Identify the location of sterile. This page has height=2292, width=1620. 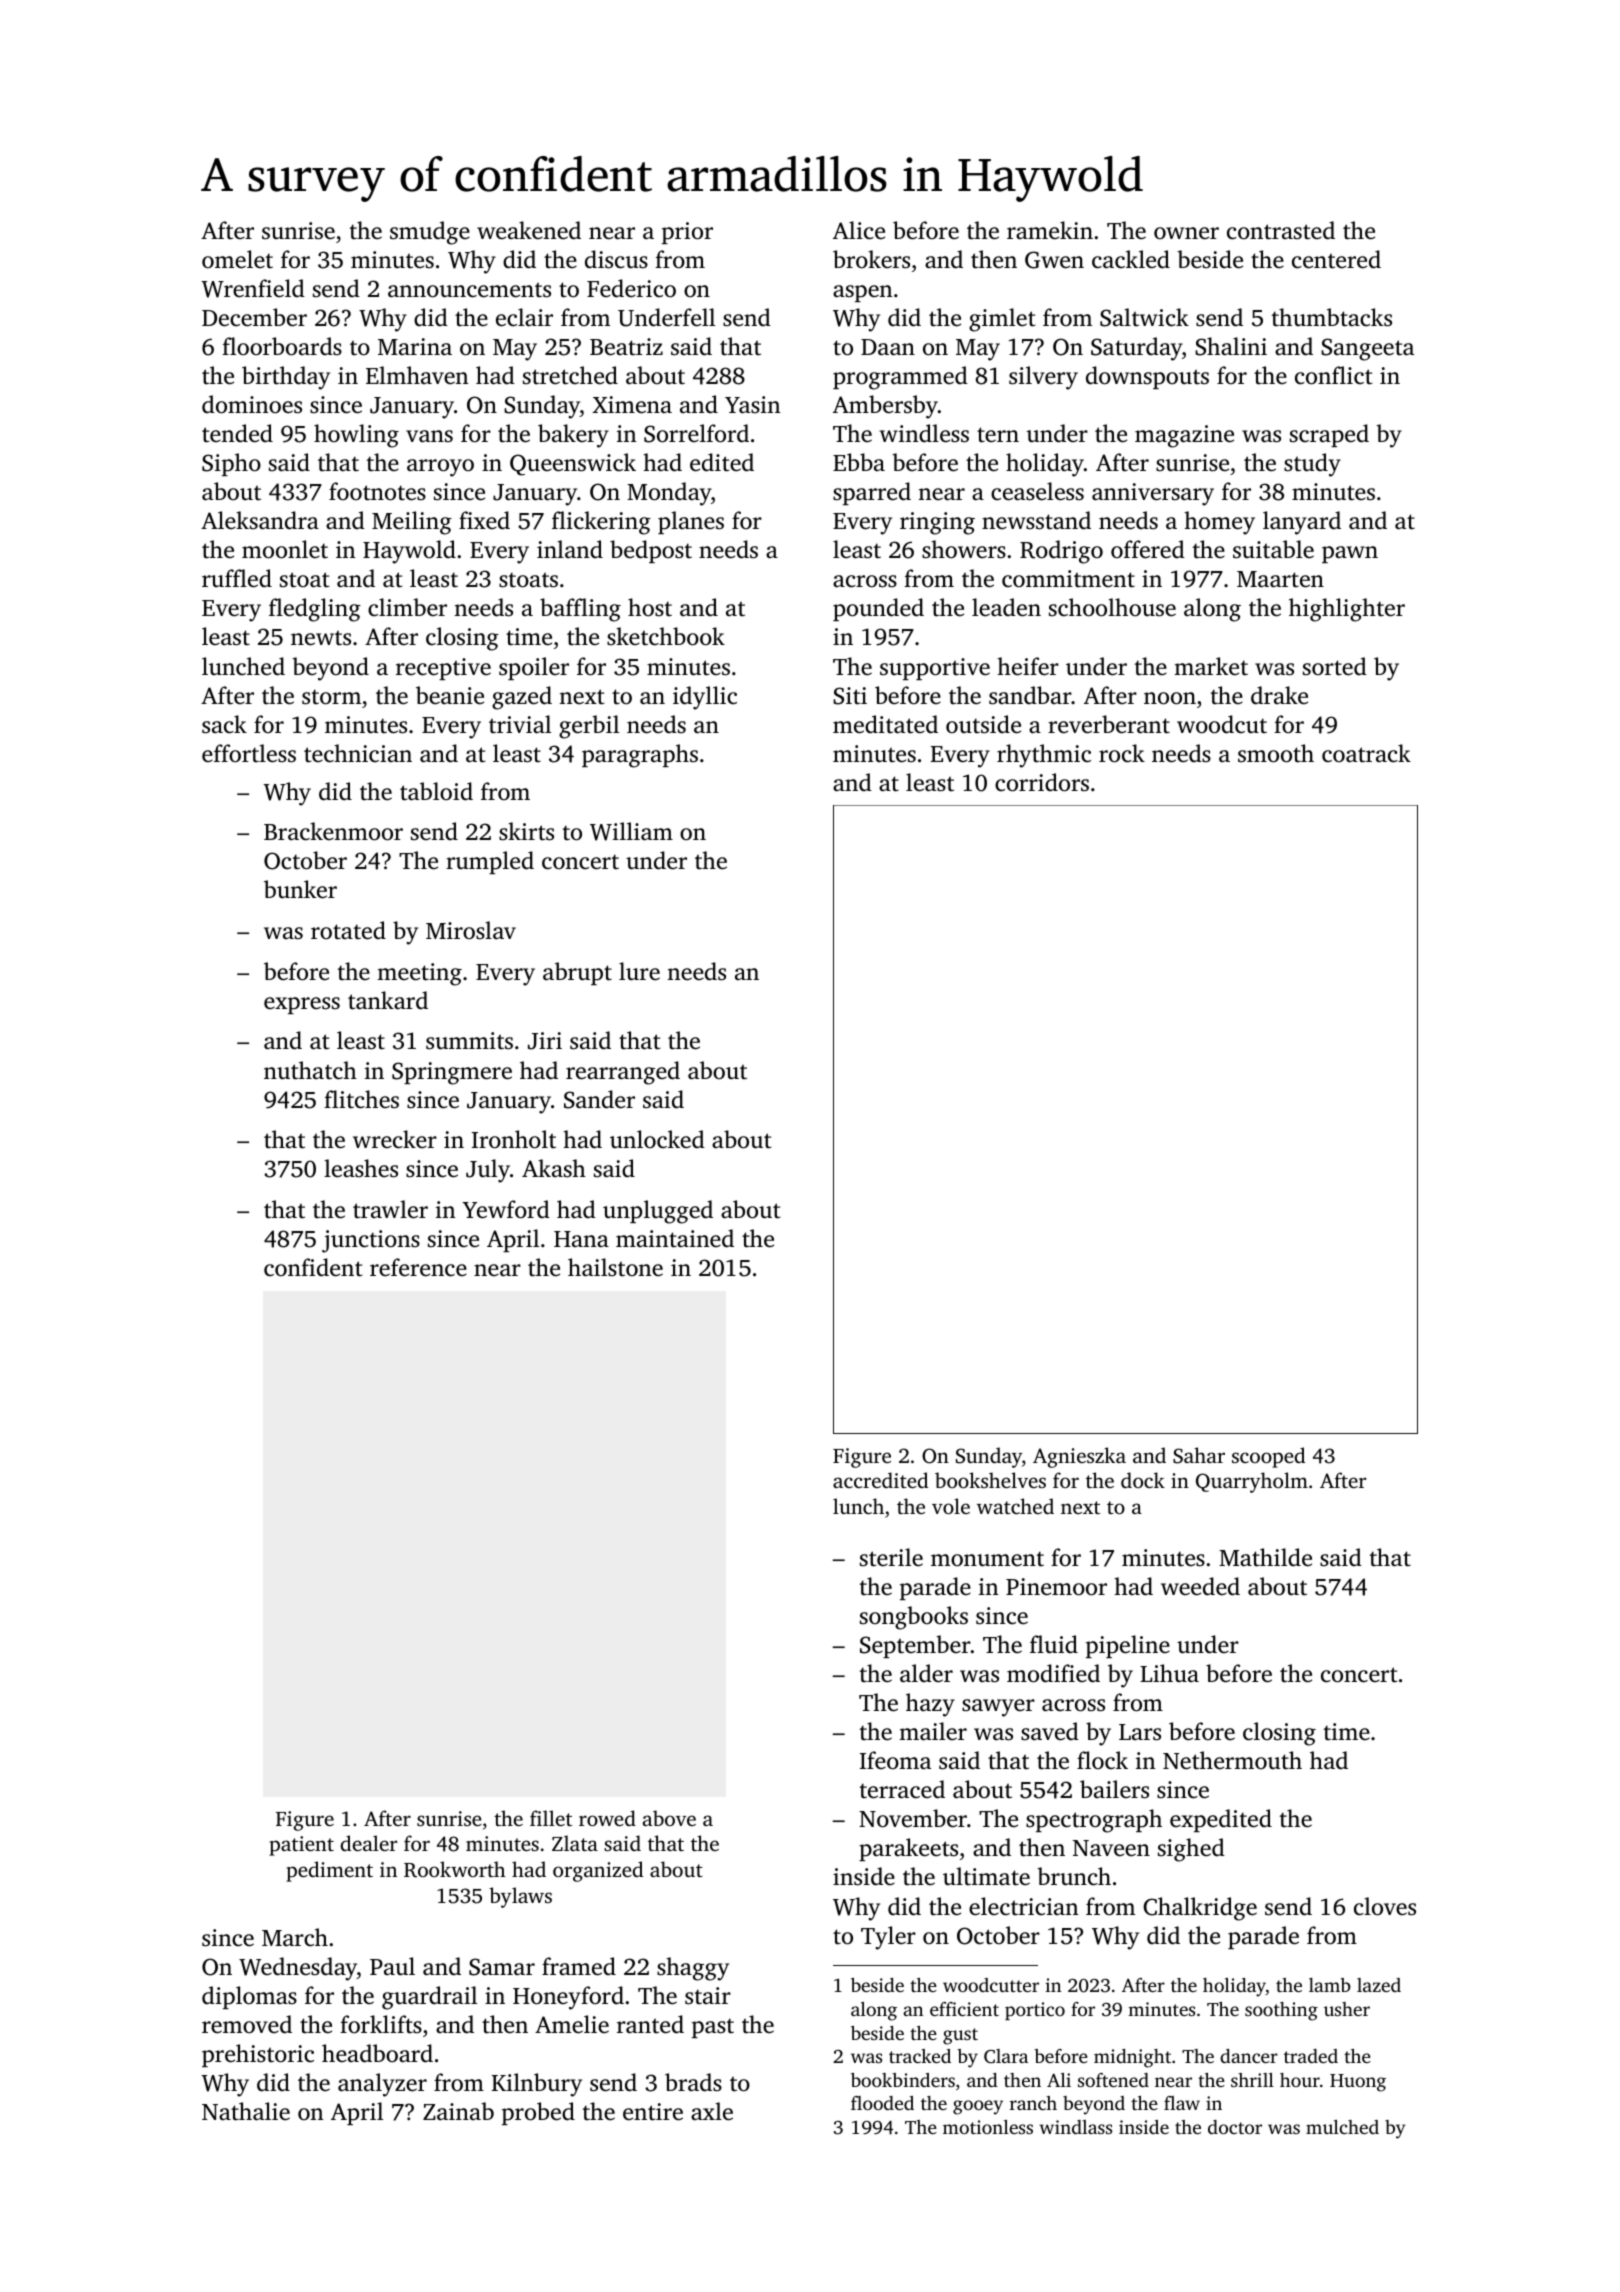
(891, 1557).
